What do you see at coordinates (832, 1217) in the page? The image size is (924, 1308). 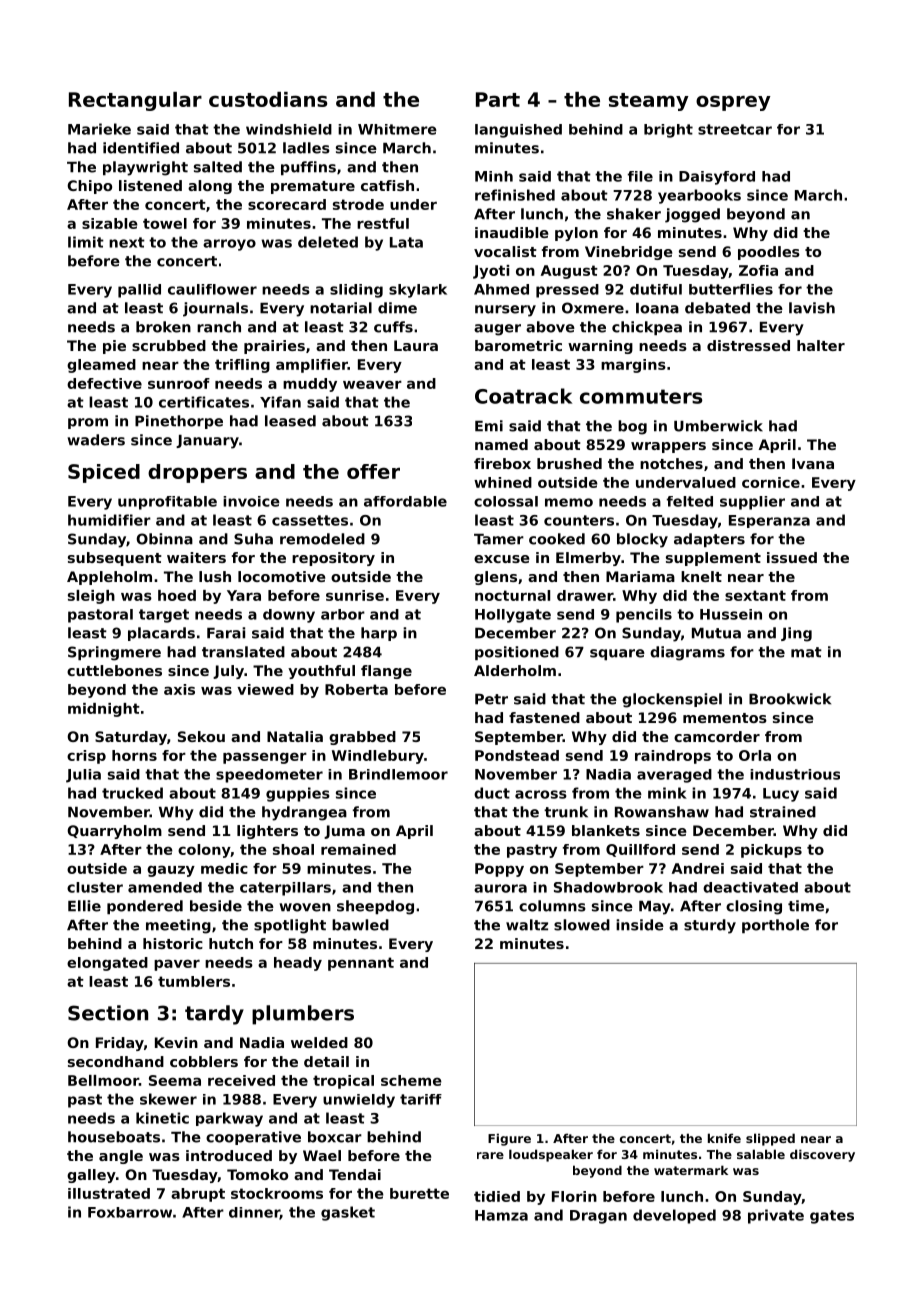 I see `gates` at bounding box center [832, 1217].
